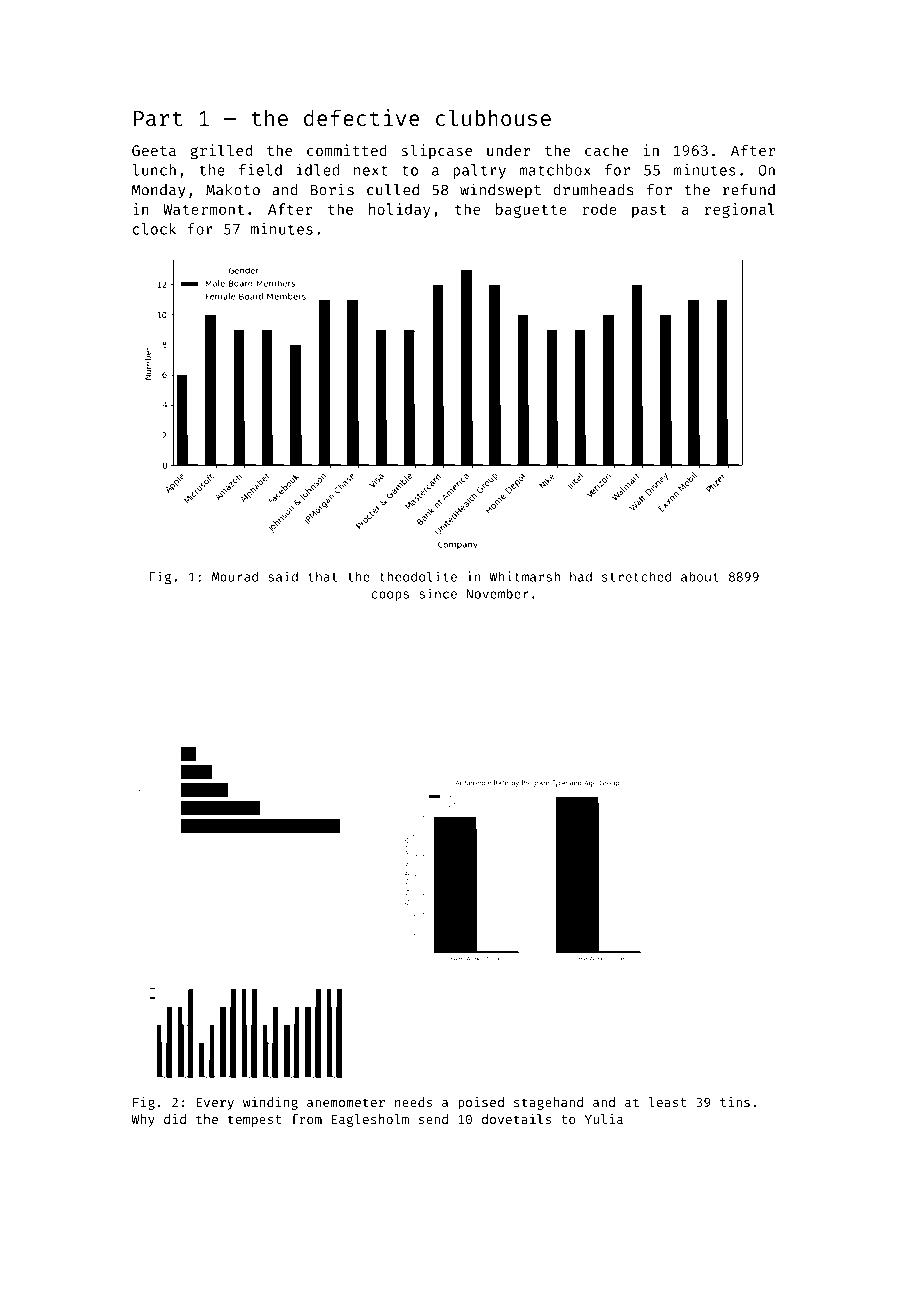  What do you see at coordinates (700, 576) in the screenshot?
I see `about` at bounding box center [700, 576].
